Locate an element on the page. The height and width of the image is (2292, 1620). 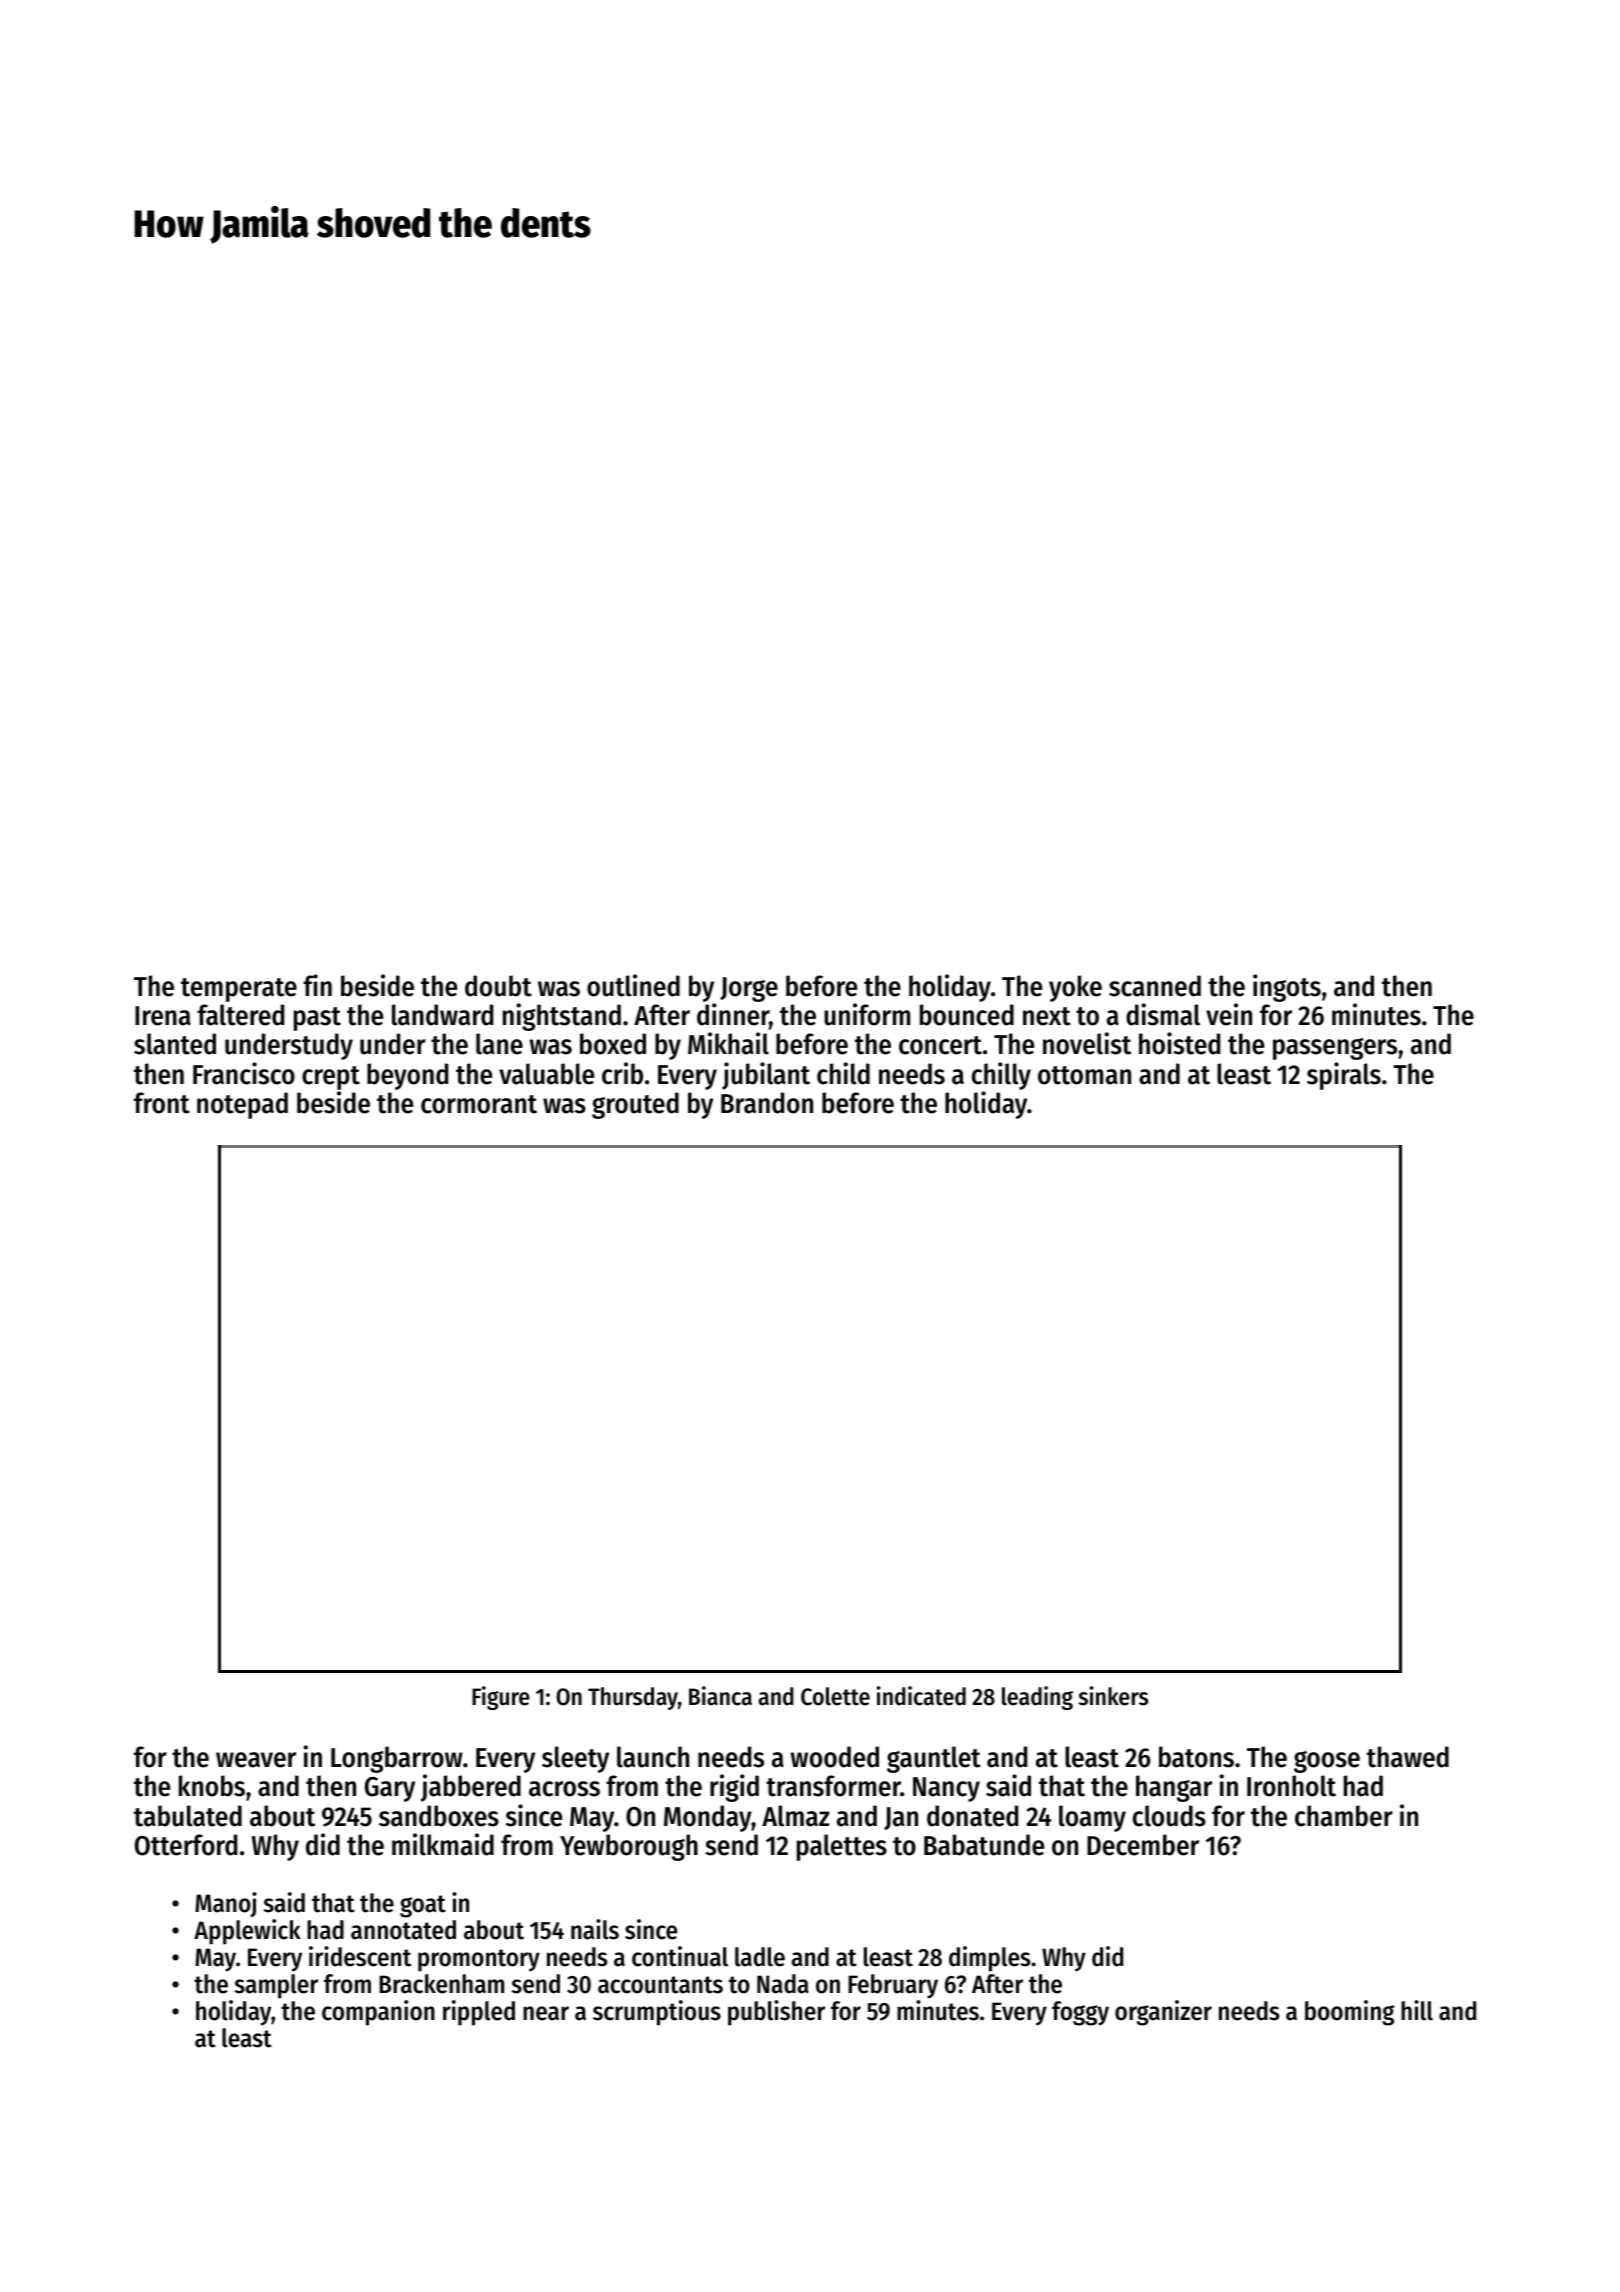
Brandon is located at coordinates (767, 1103).
